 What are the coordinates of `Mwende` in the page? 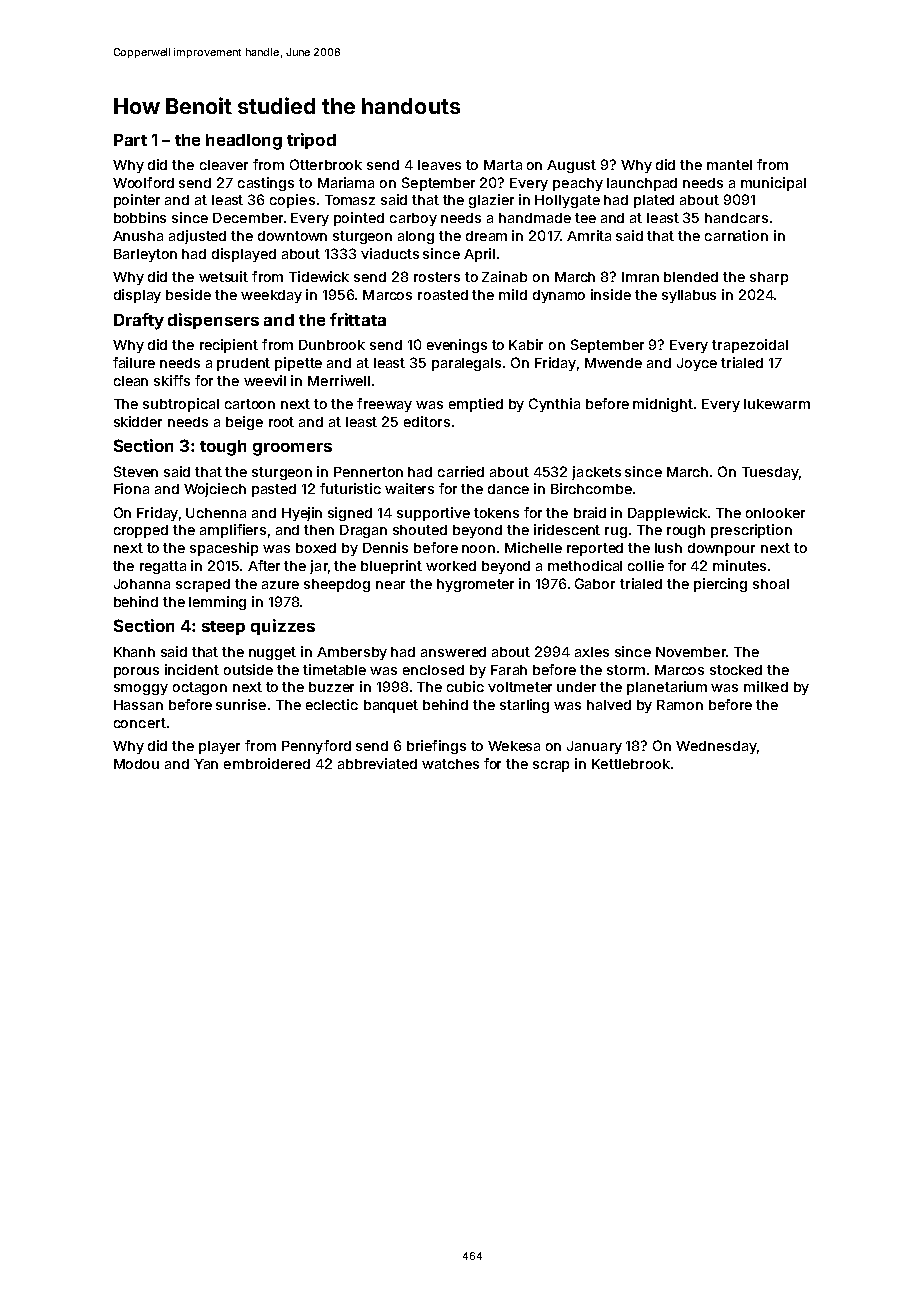 It's located at (613, 363).
